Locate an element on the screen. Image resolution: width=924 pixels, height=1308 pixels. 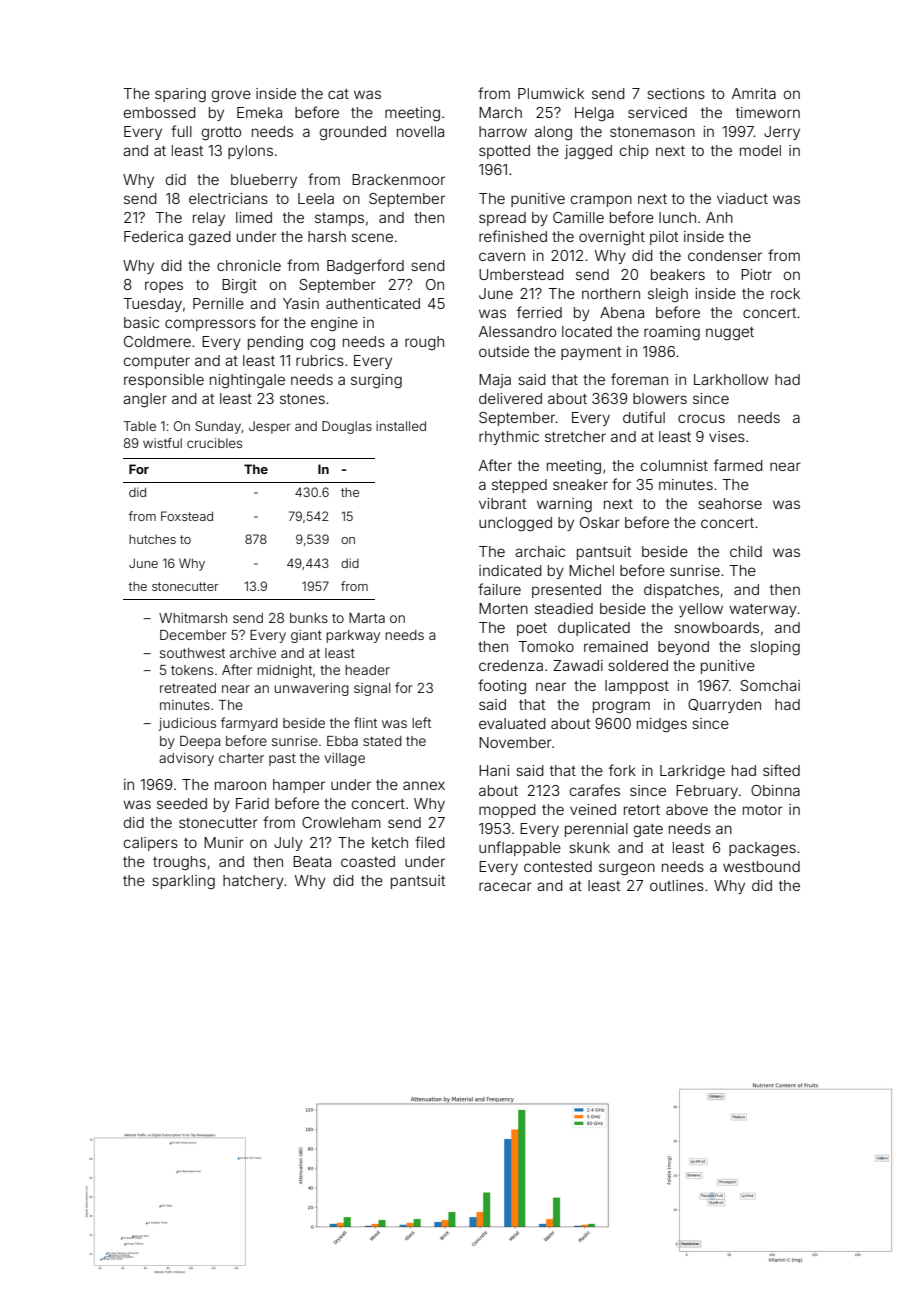
Plumwick is located at coordinates (551, 93).
